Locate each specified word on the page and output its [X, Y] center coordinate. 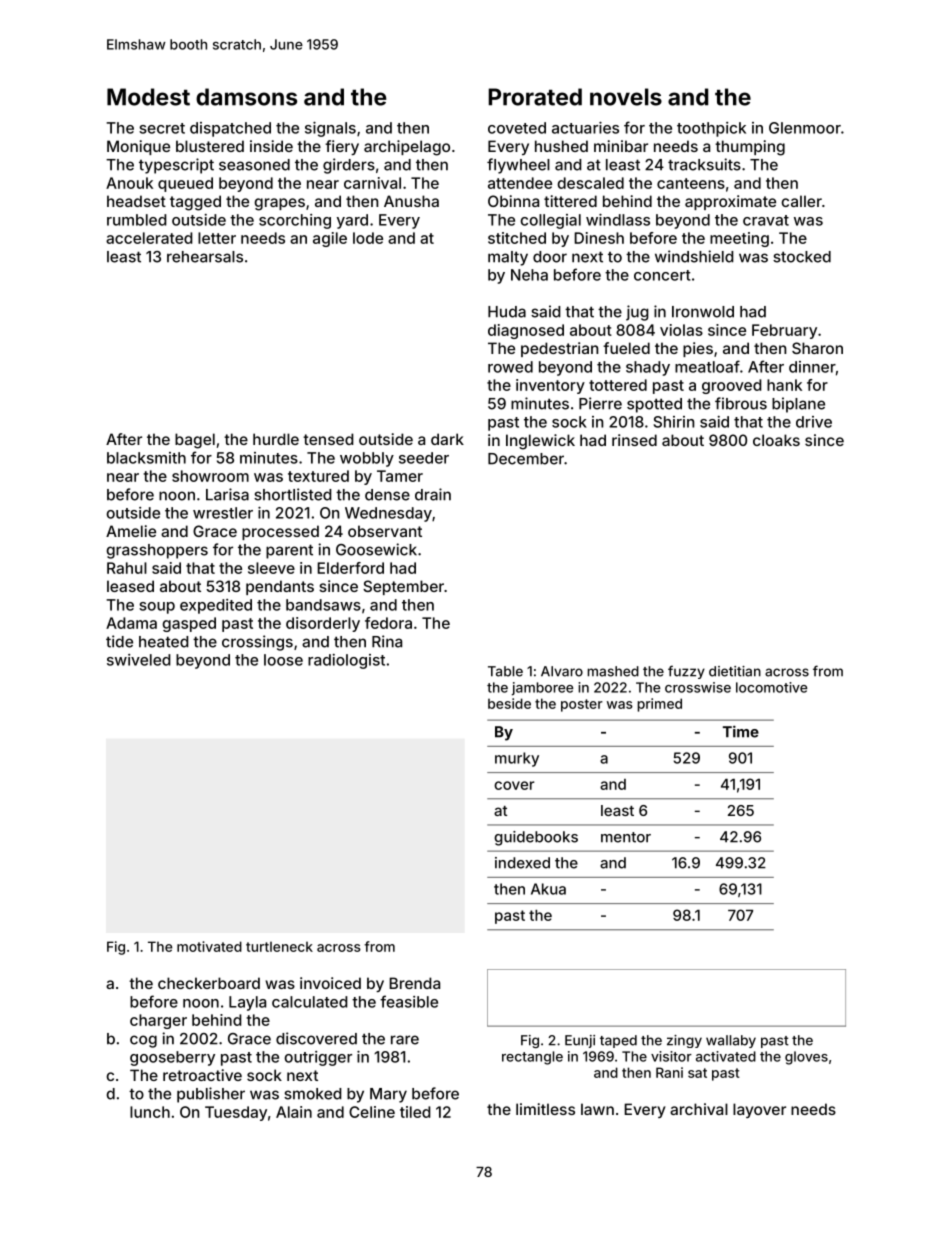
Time [741, 731]
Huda [507, 312]
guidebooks [536, 838]
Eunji [580, 1041]
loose [283, 660]
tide [119, 641]
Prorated [535, 97]
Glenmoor [805, 128]
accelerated [149, 238]
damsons [246, 97]
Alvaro [562, 671]
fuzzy [686, 672]
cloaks [776, 440]
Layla [247, 1003]
